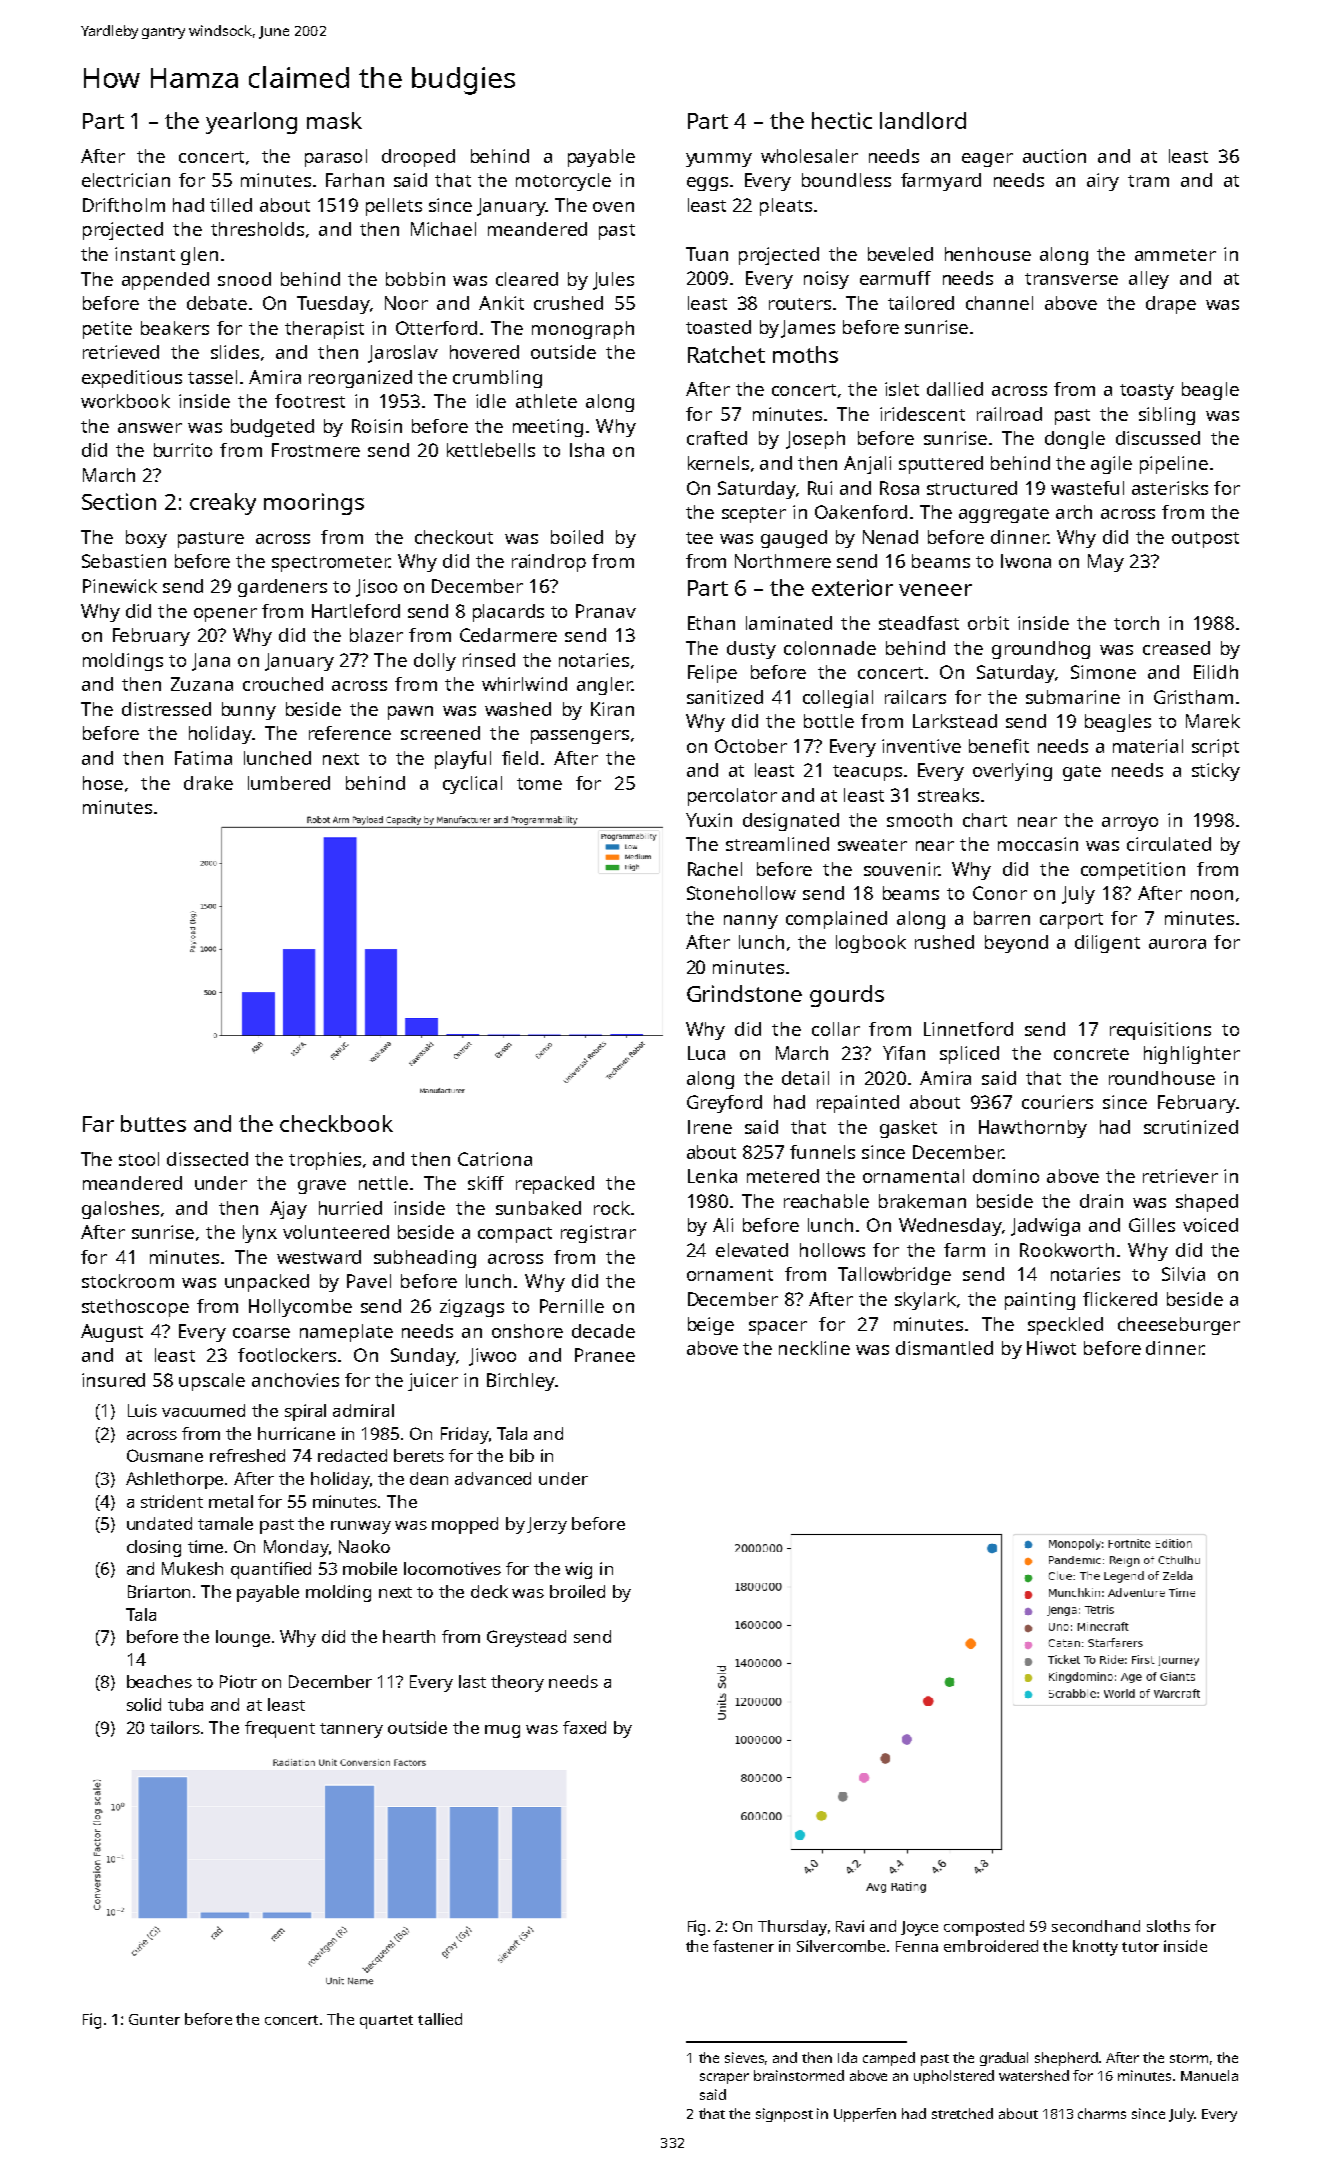 This screenshot has width=1321, height=2177. Describe the element at coordinates (1051, 1348) in the screenshot. I see `Hiwot` at that location.
